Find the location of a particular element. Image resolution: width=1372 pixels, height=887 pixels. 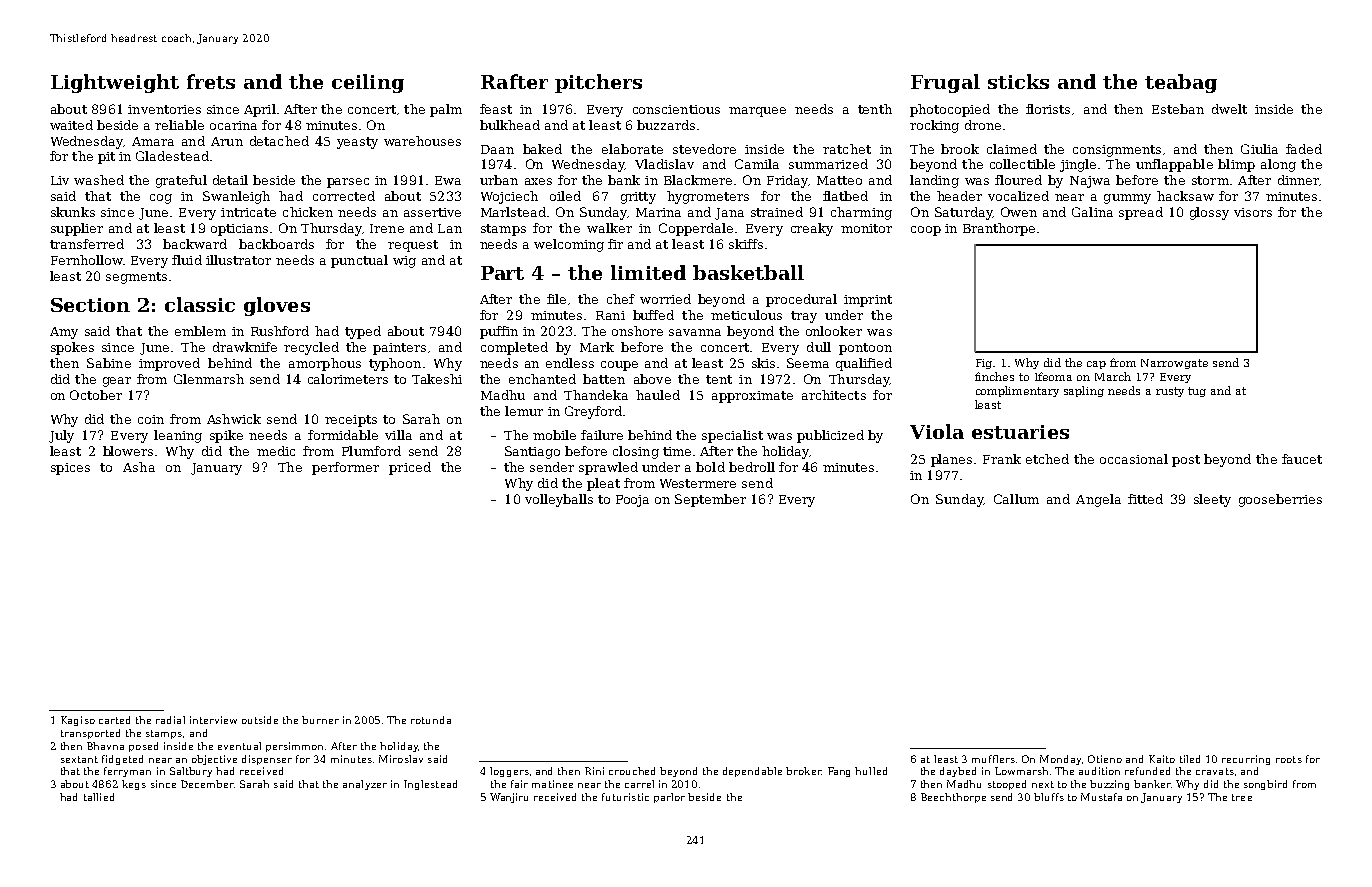

performer is located at coordinates (345, 468).
